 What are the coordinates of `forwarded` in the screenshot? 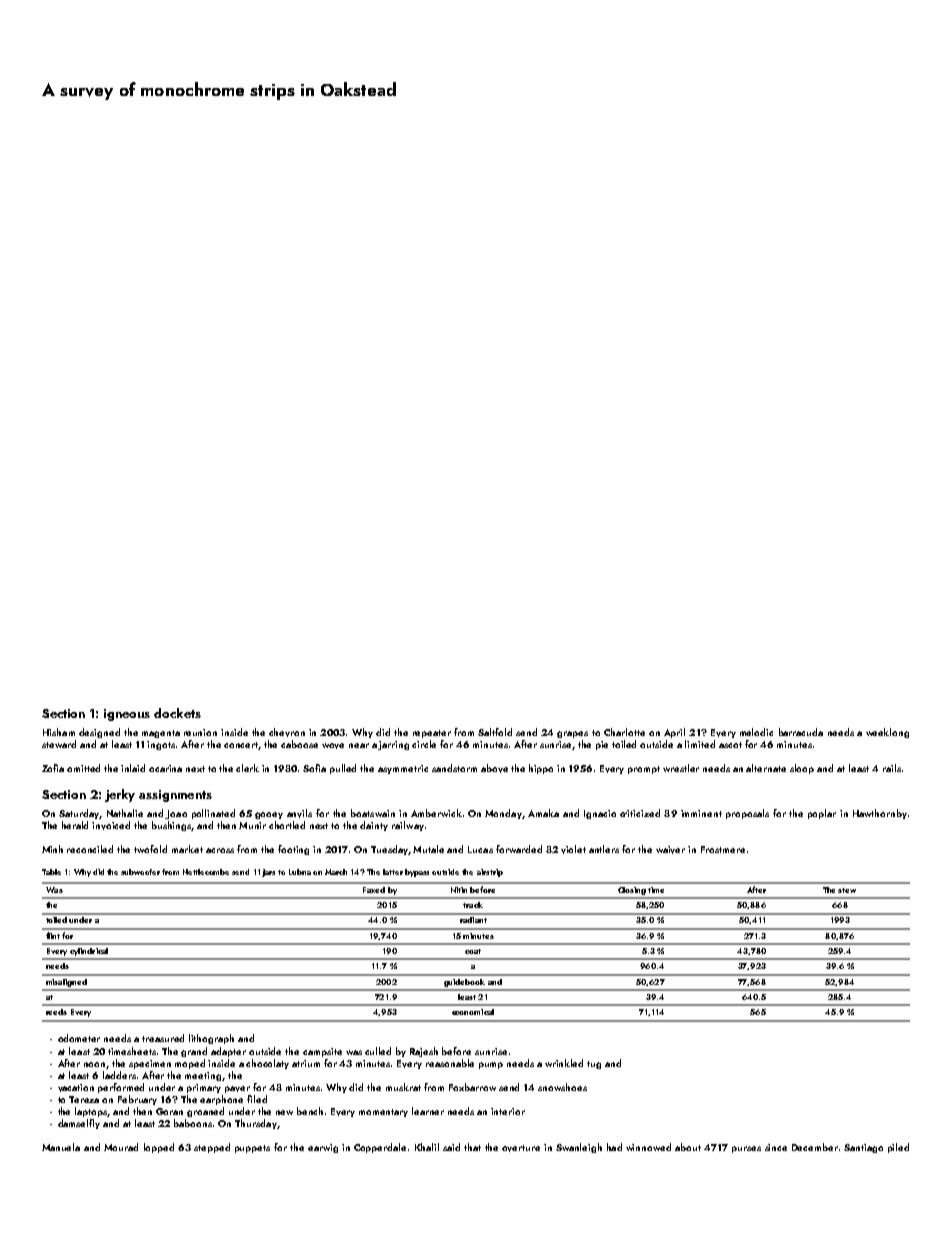 It's located at (519, 849).
